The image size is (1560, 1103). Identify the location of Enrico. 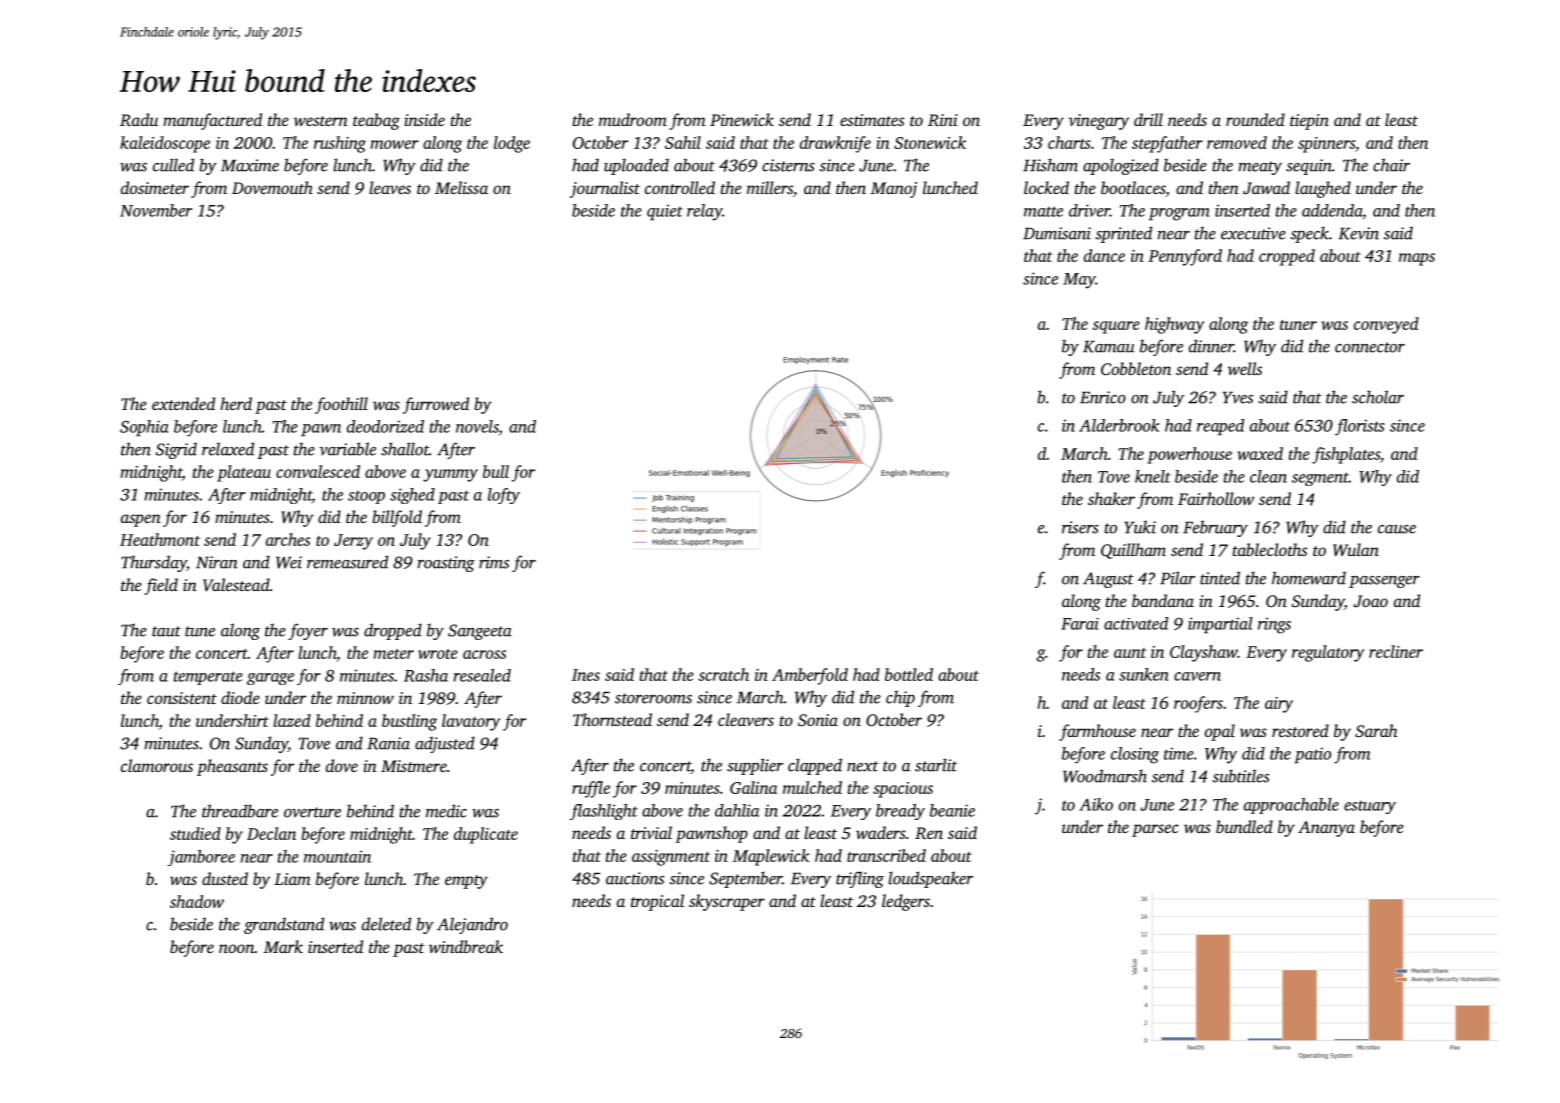
(1103, 397).
